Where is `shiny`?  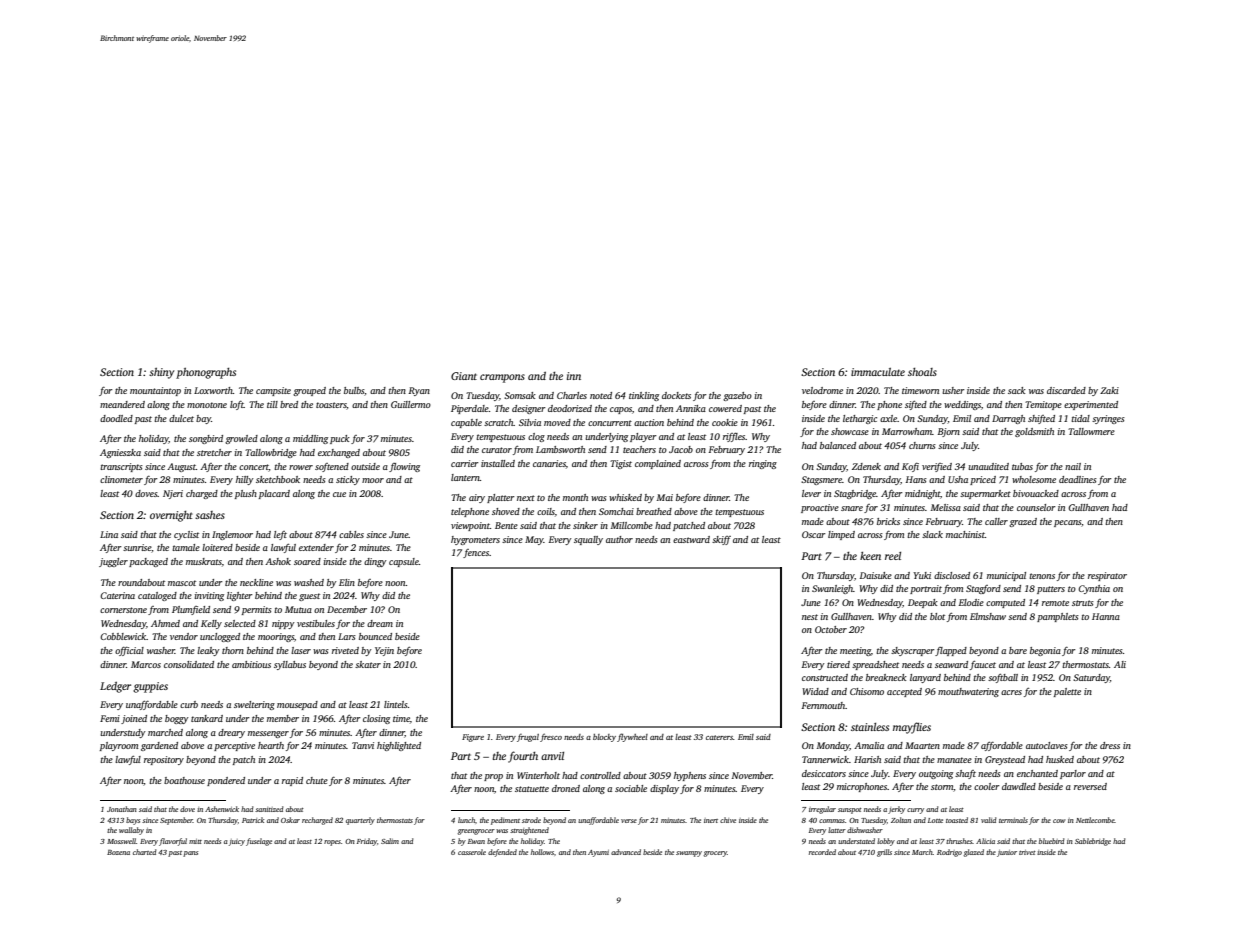 shiny is located at coordinates (161, 373).
